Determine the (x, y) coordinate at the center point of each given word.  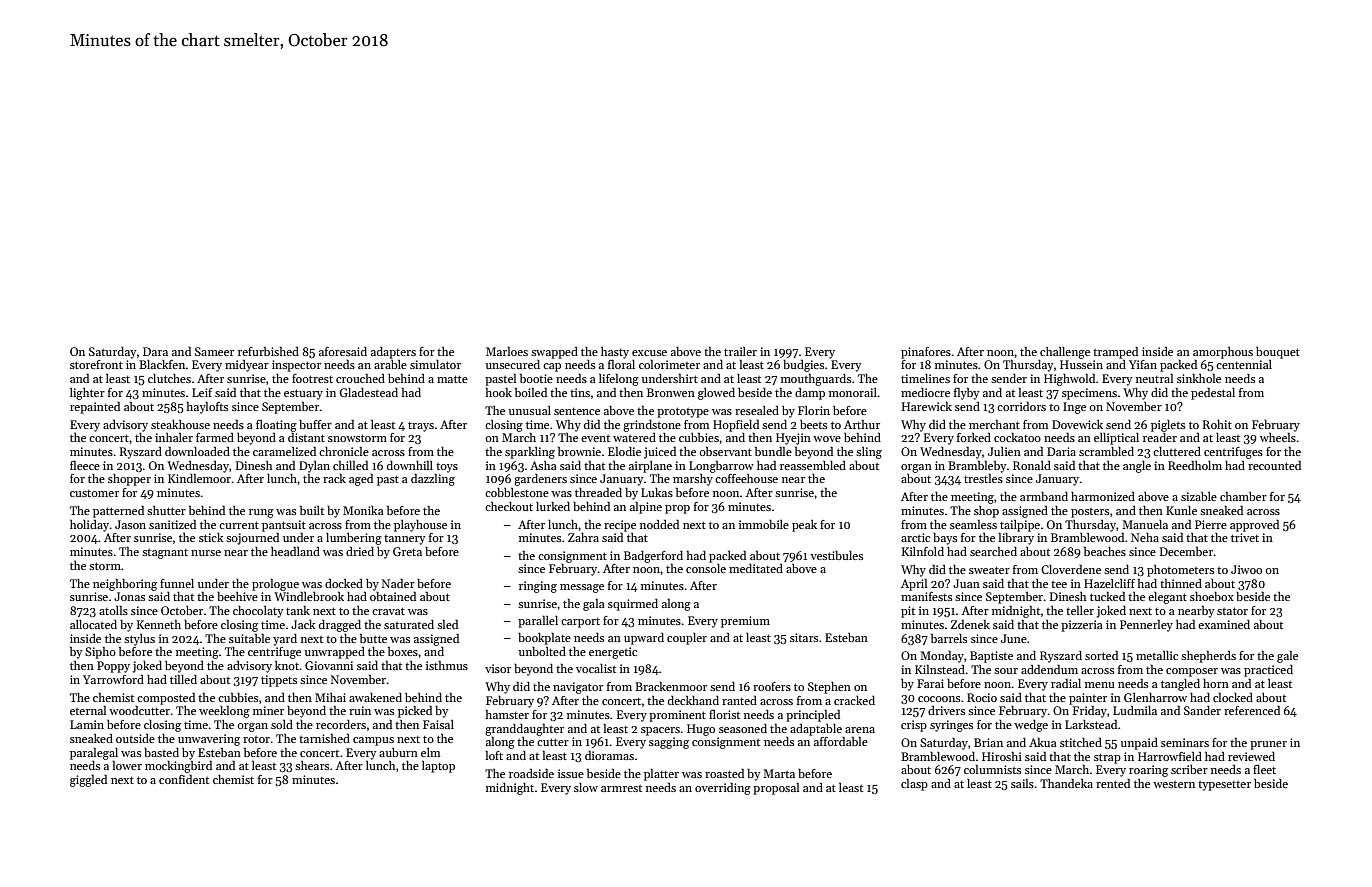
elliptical (1116, 439)
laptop (438, 767)
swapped (554, 353)
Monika (363, 510)
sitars (804, 637)
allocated (93, 624)
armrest (621, 788)
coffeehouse (746, 478)
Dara (155, 351)
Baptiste (991, 657)
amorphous (1223, 353)
